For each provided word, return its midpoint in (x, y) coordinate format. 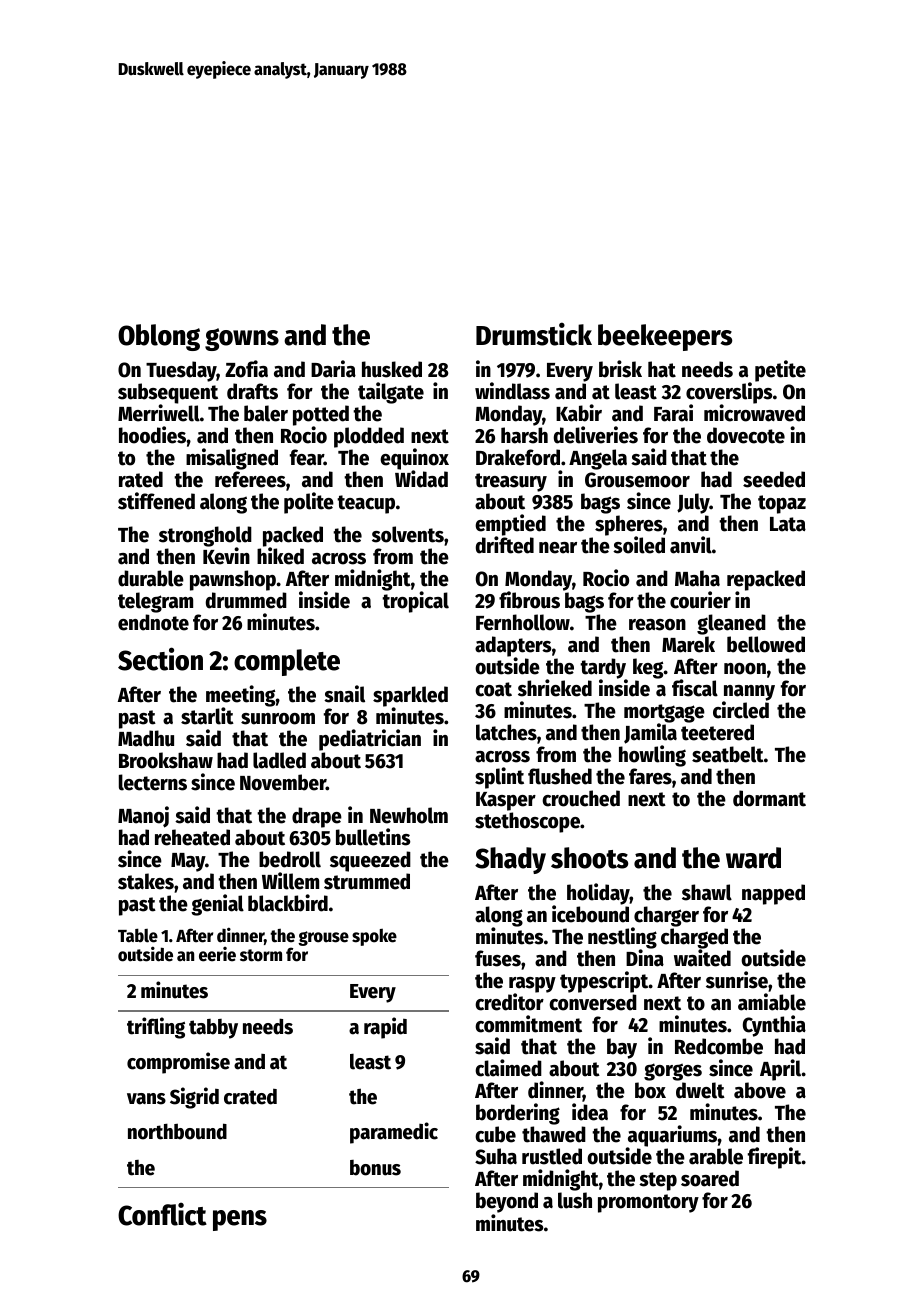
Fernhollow (523, 622)
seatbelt (728, 754)
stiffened (156, 501)
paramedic (394, 1133)
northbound (177, 1131)
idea (590, 1112)
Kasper (506, 801)
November (283, 782)
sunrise (737, 980)
